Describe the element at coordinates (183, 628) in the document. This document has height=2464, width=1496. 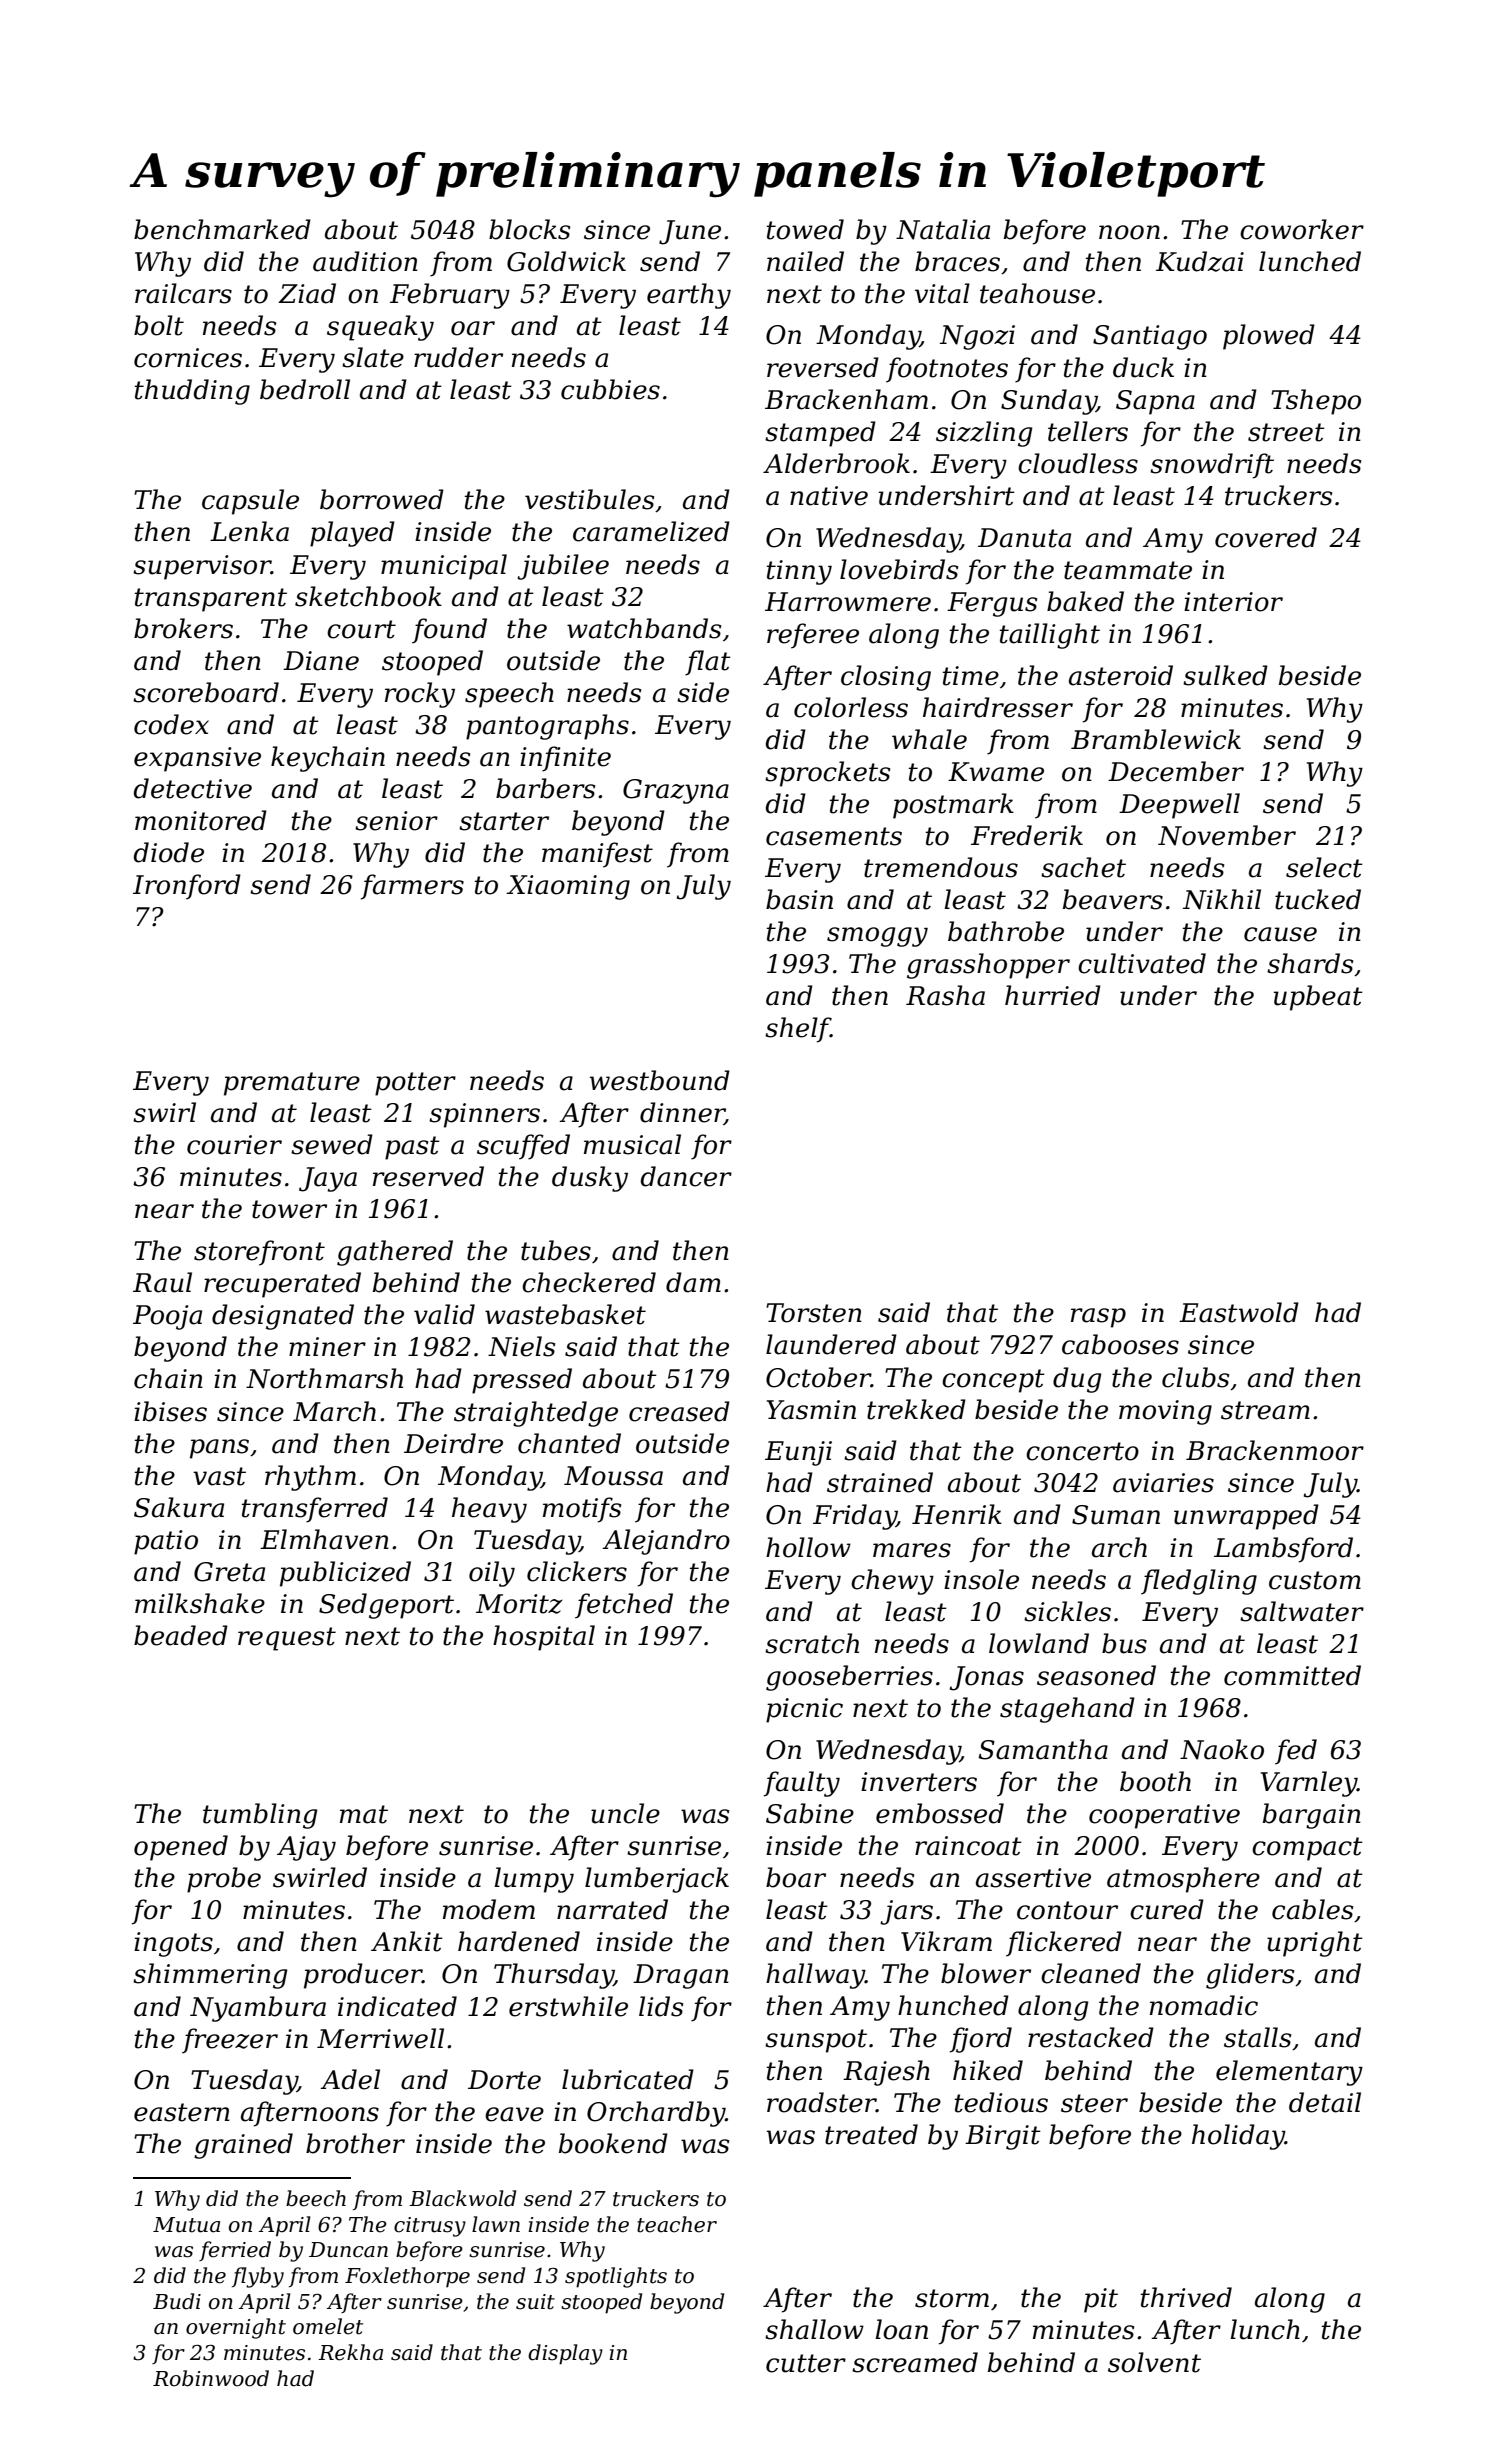
I see `brokers` at that location.
